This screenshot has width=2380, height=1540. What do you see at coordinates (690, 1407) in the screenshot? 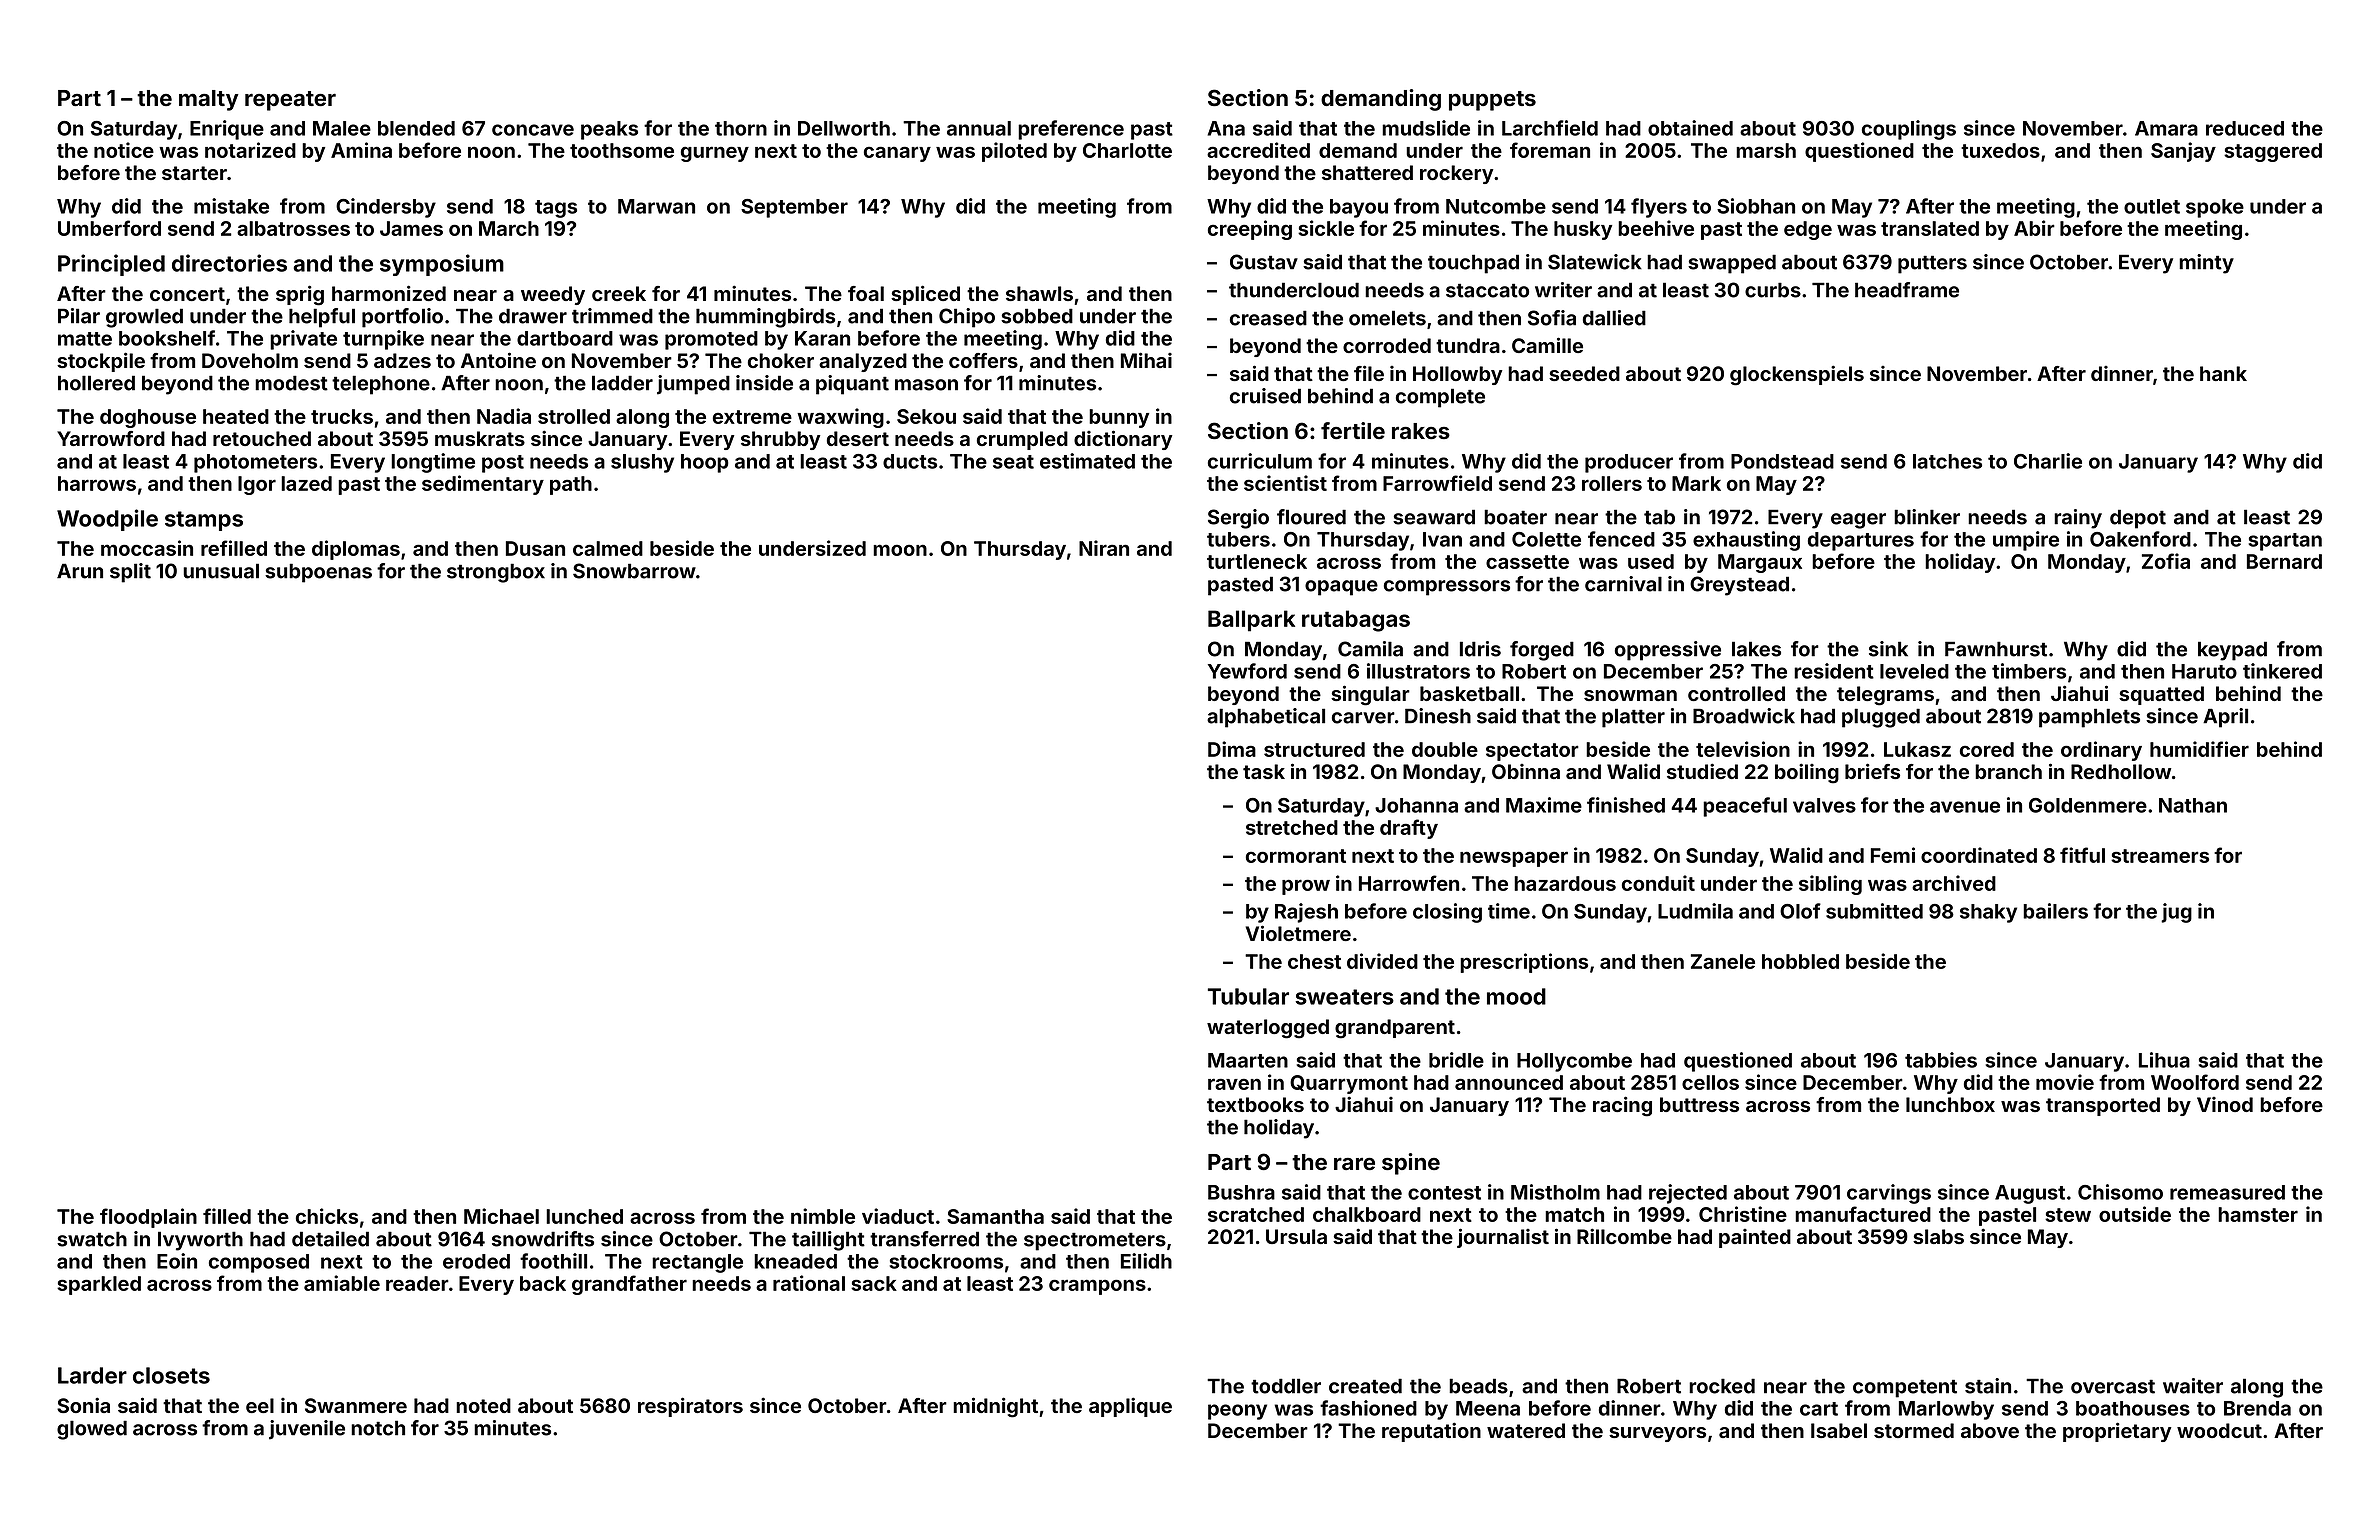
I see `respirators` at bounding box center [690, 1407].
